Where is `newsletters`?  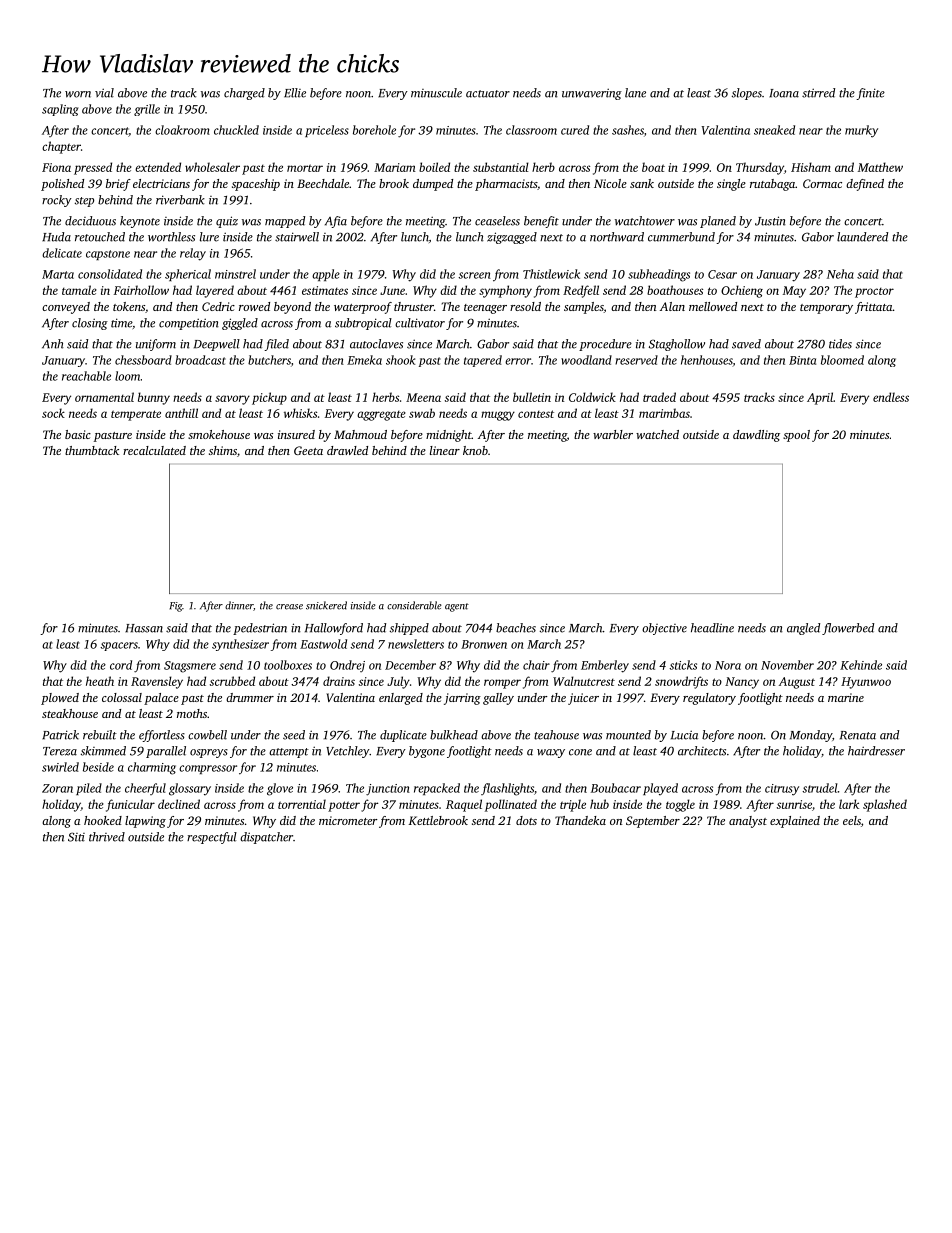
newsletters is located at coordinates (416, 644).
